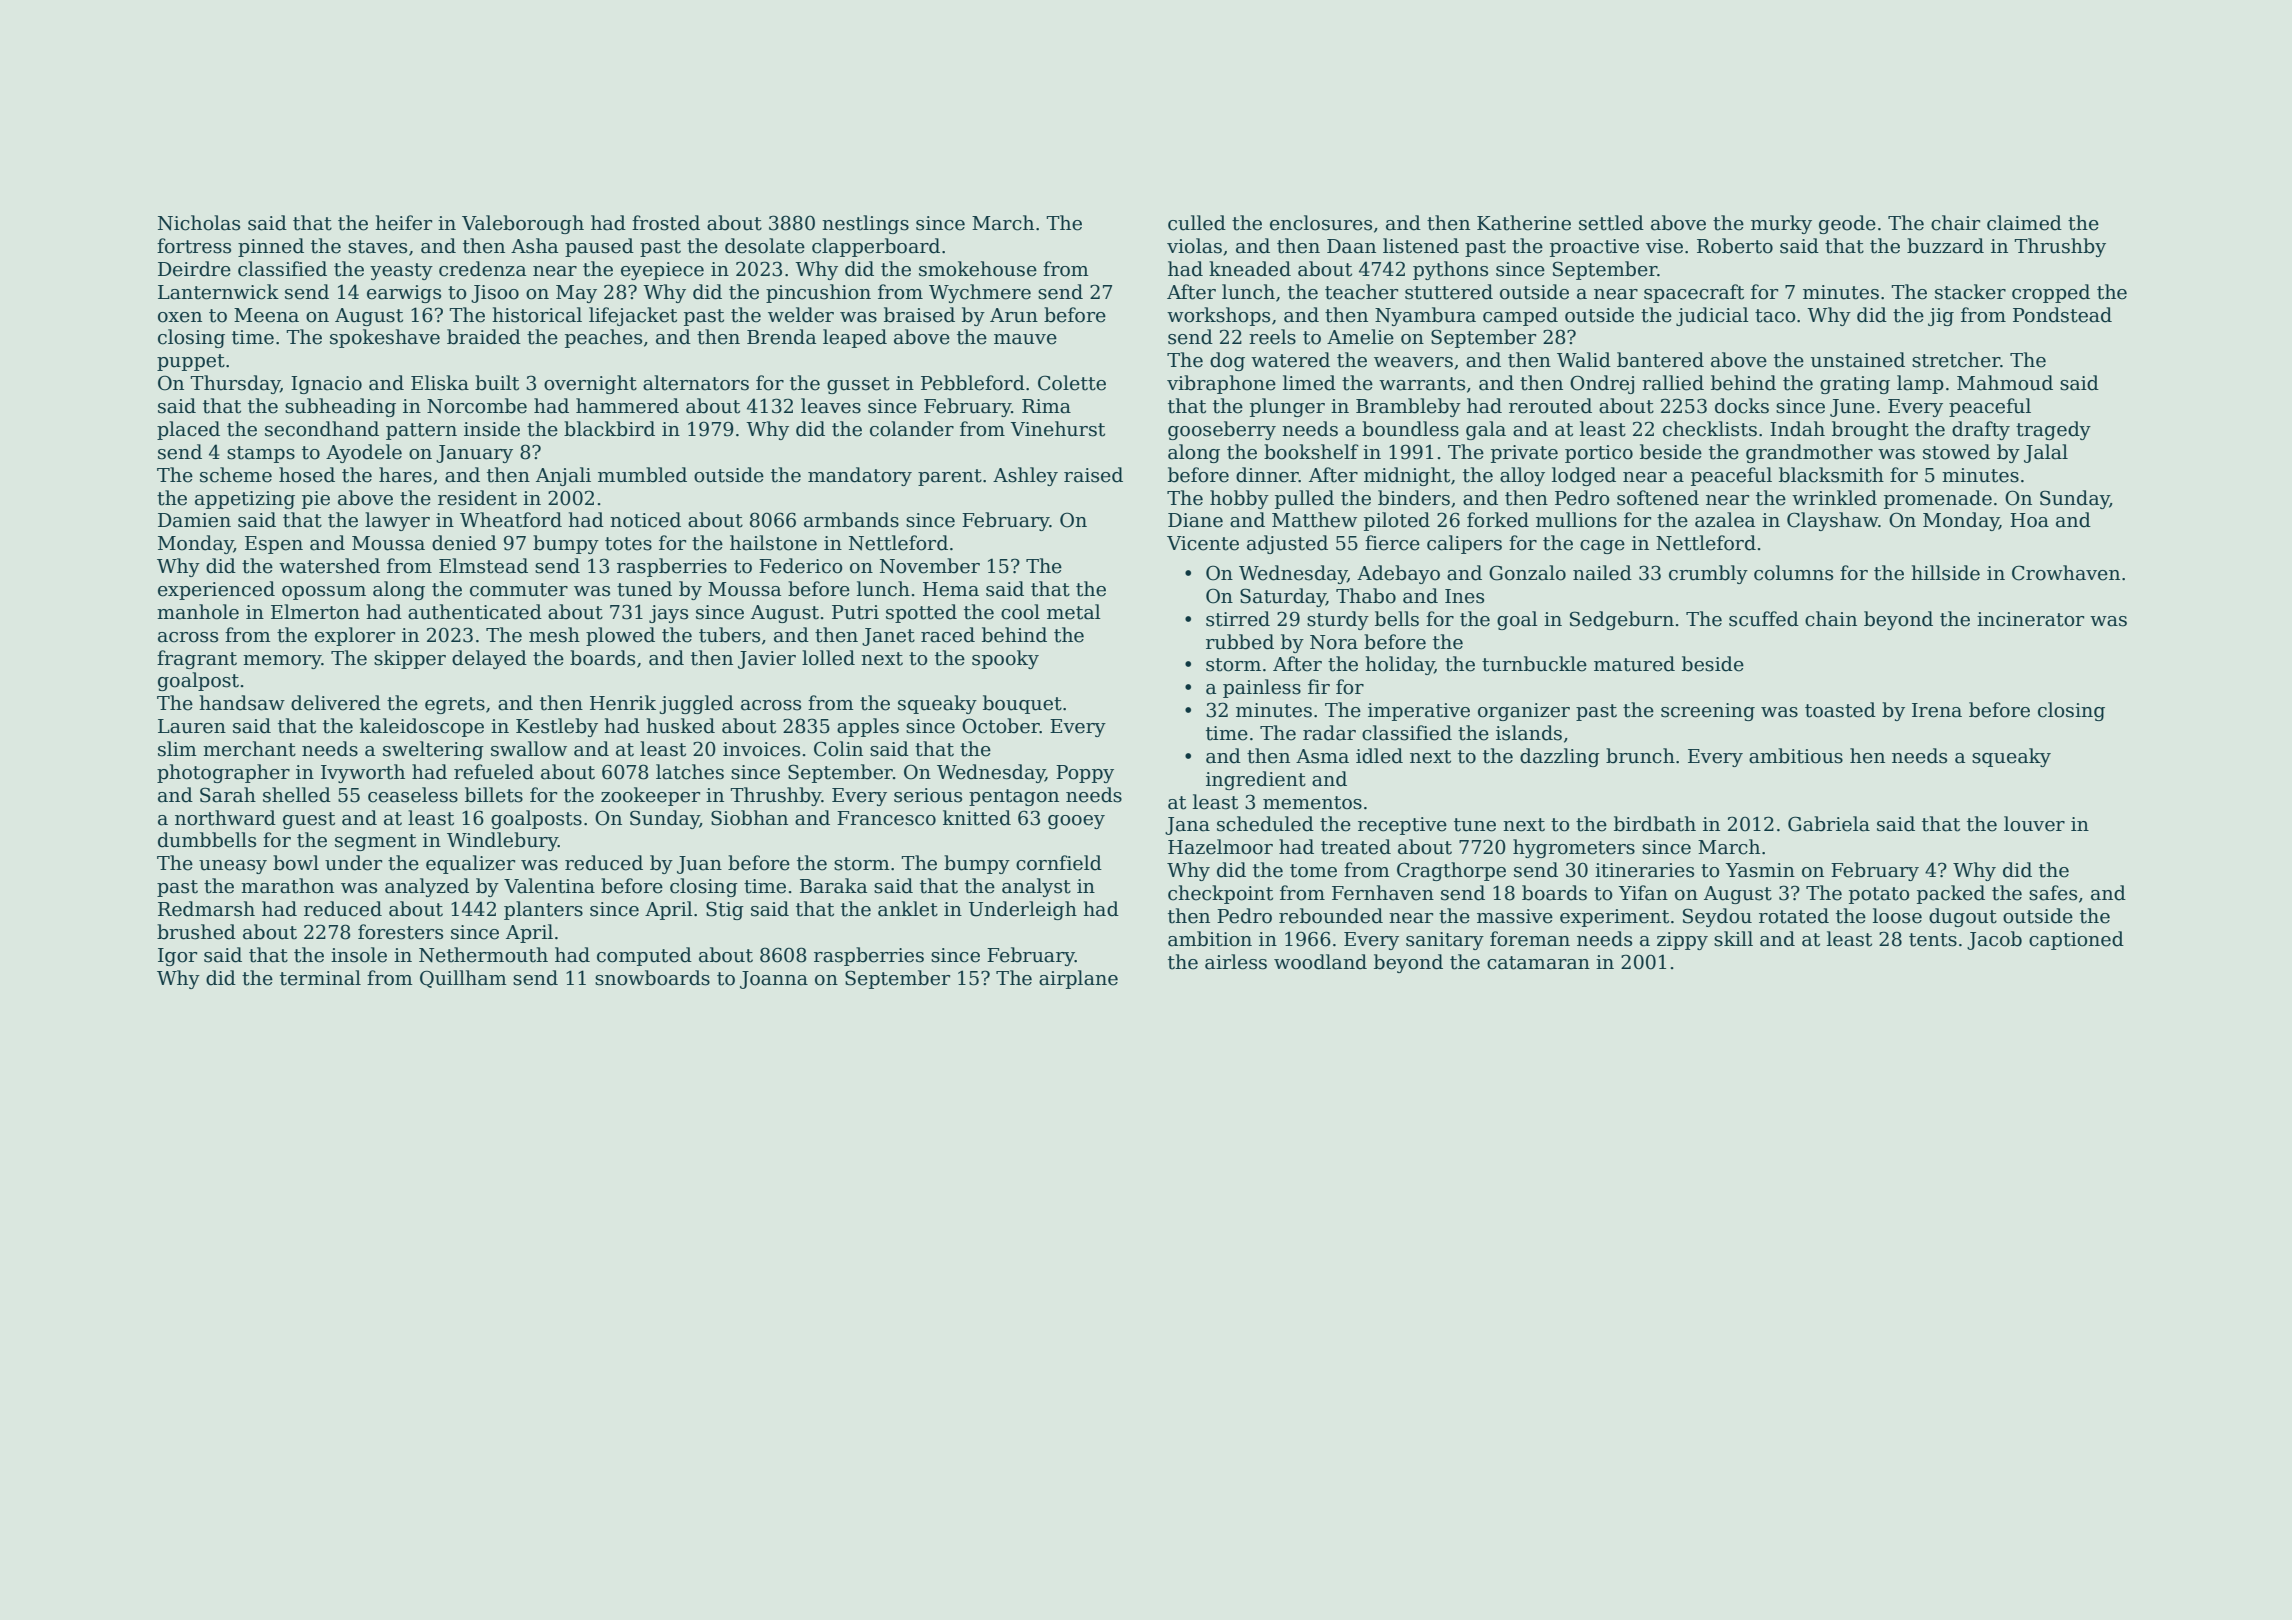  I want to click on Deirdre, so click(194, 269).
